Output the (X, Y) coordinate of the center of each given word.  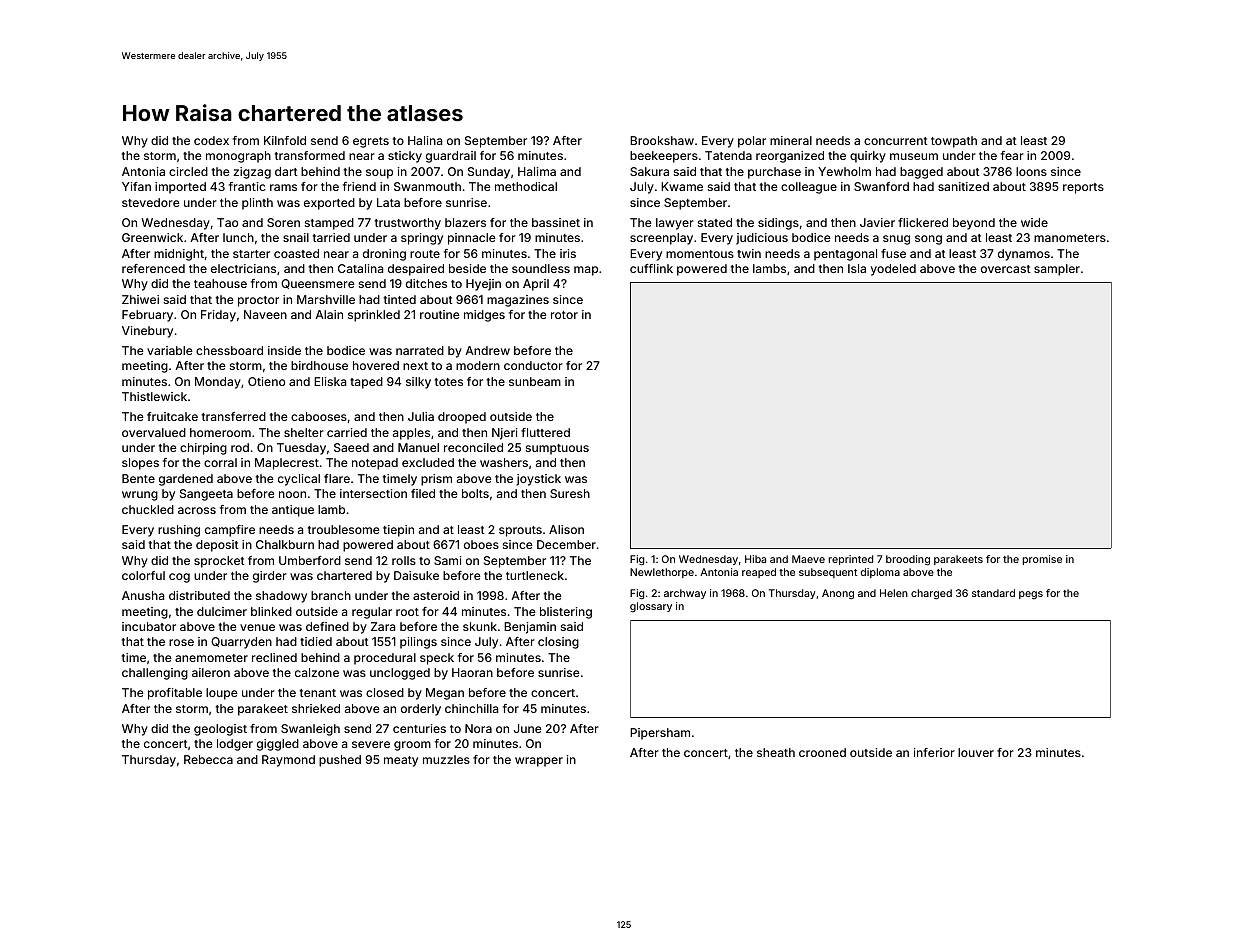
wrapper (539, 762)
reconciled (473, 447)
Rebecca (208, 759)
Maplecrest (287, 464)
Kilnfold (285, 140)
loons (1031, 171)
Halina (425, 140)
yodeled (893, 270)
